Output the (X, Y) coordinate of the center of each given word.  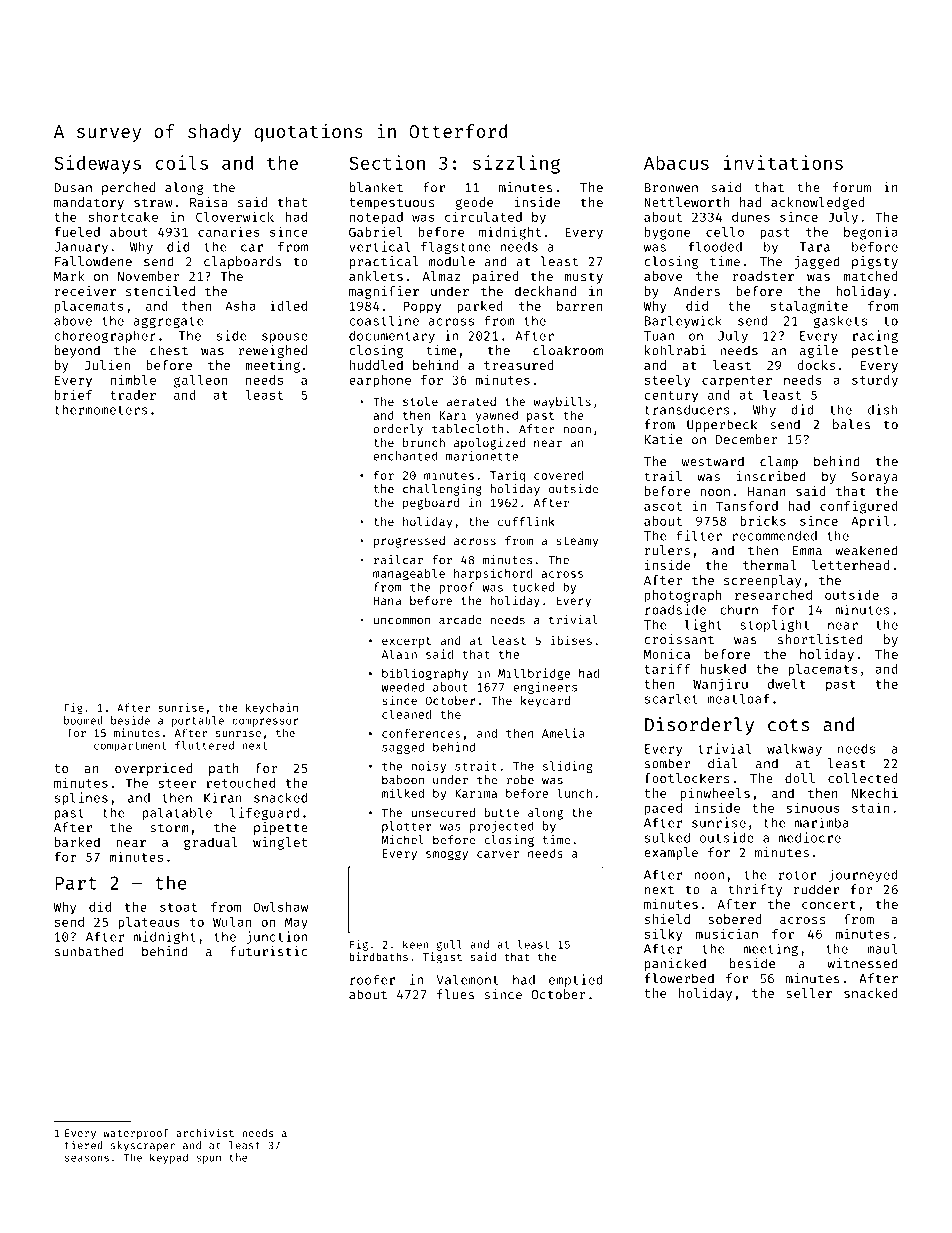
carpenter (737, 382)
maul (882, 948)
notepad (376, 218)
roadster (763, 276)
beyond (77, 351)
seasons (87, 1158)
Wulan (232, 922)
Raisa (209, 202)
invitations (783, 162)
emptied (576, 980)
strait (476, 766)
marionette (482, 456)
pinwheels (715, 794)
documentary (392, 336)
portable (198, 721)
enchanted (406, 456)
